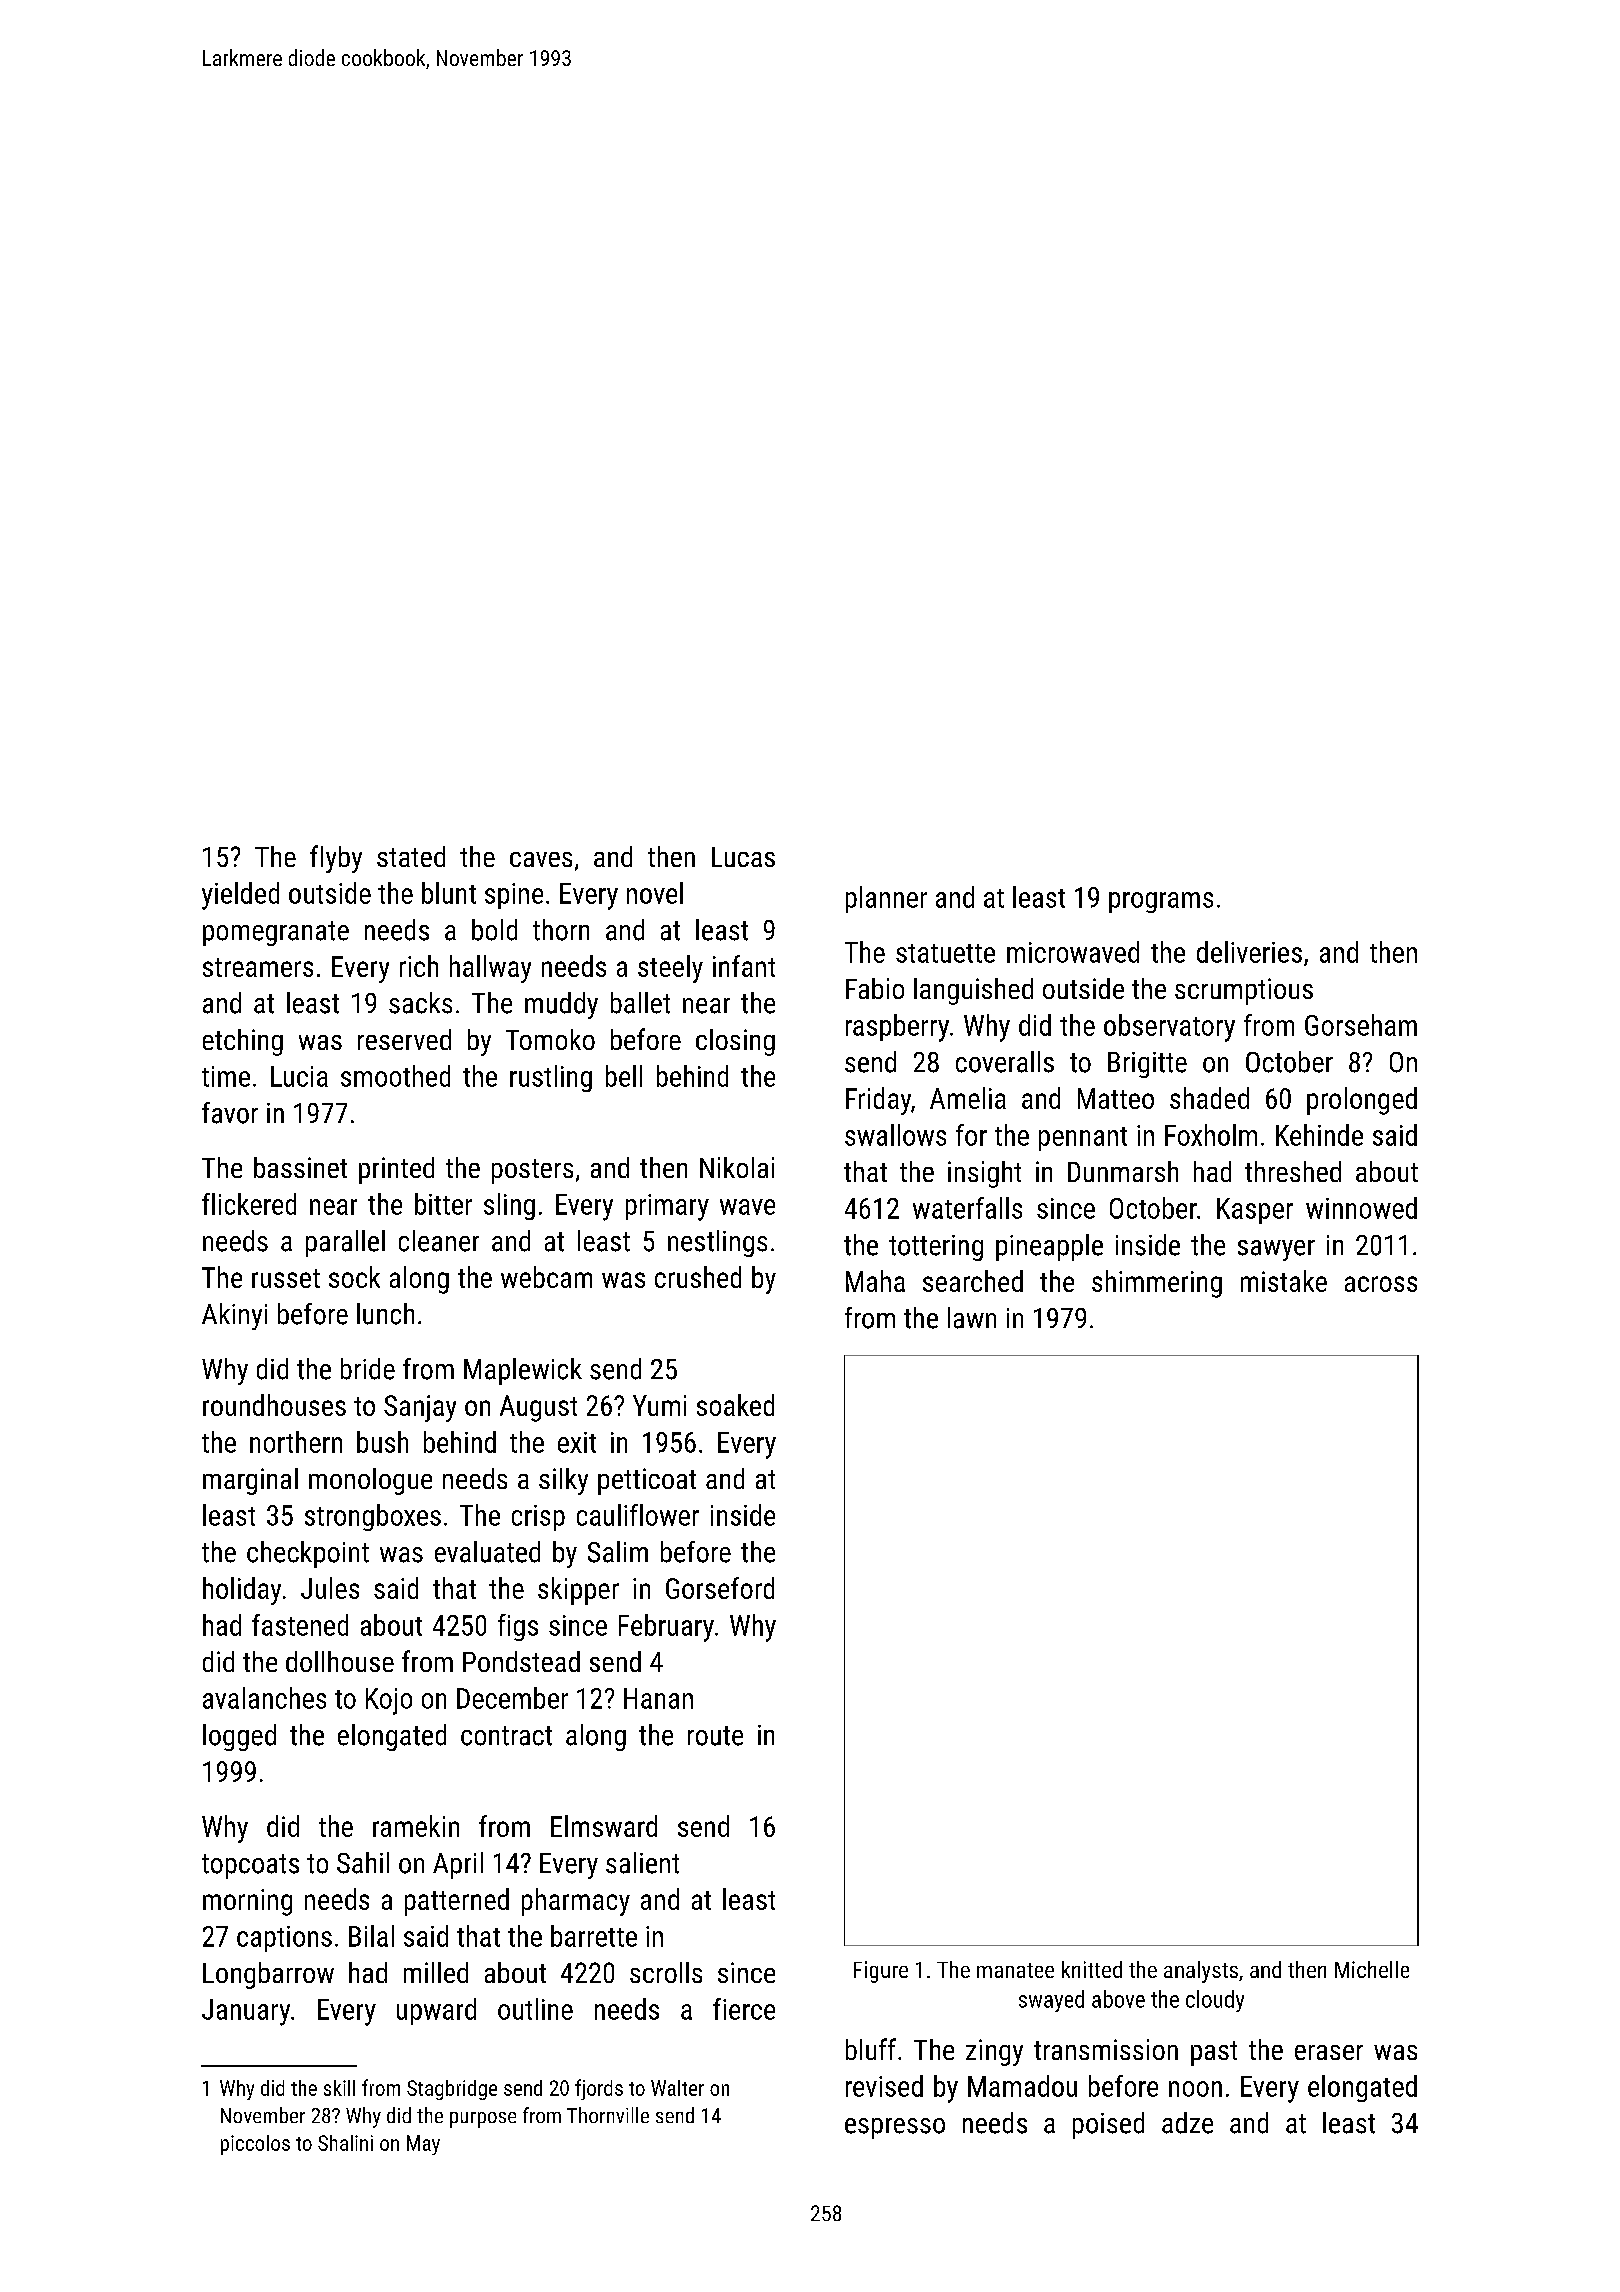 The height and width of the document is (2292, 1620). Describe the element at coordinates (247, 1902) in the document. I see `morning` at that location.
